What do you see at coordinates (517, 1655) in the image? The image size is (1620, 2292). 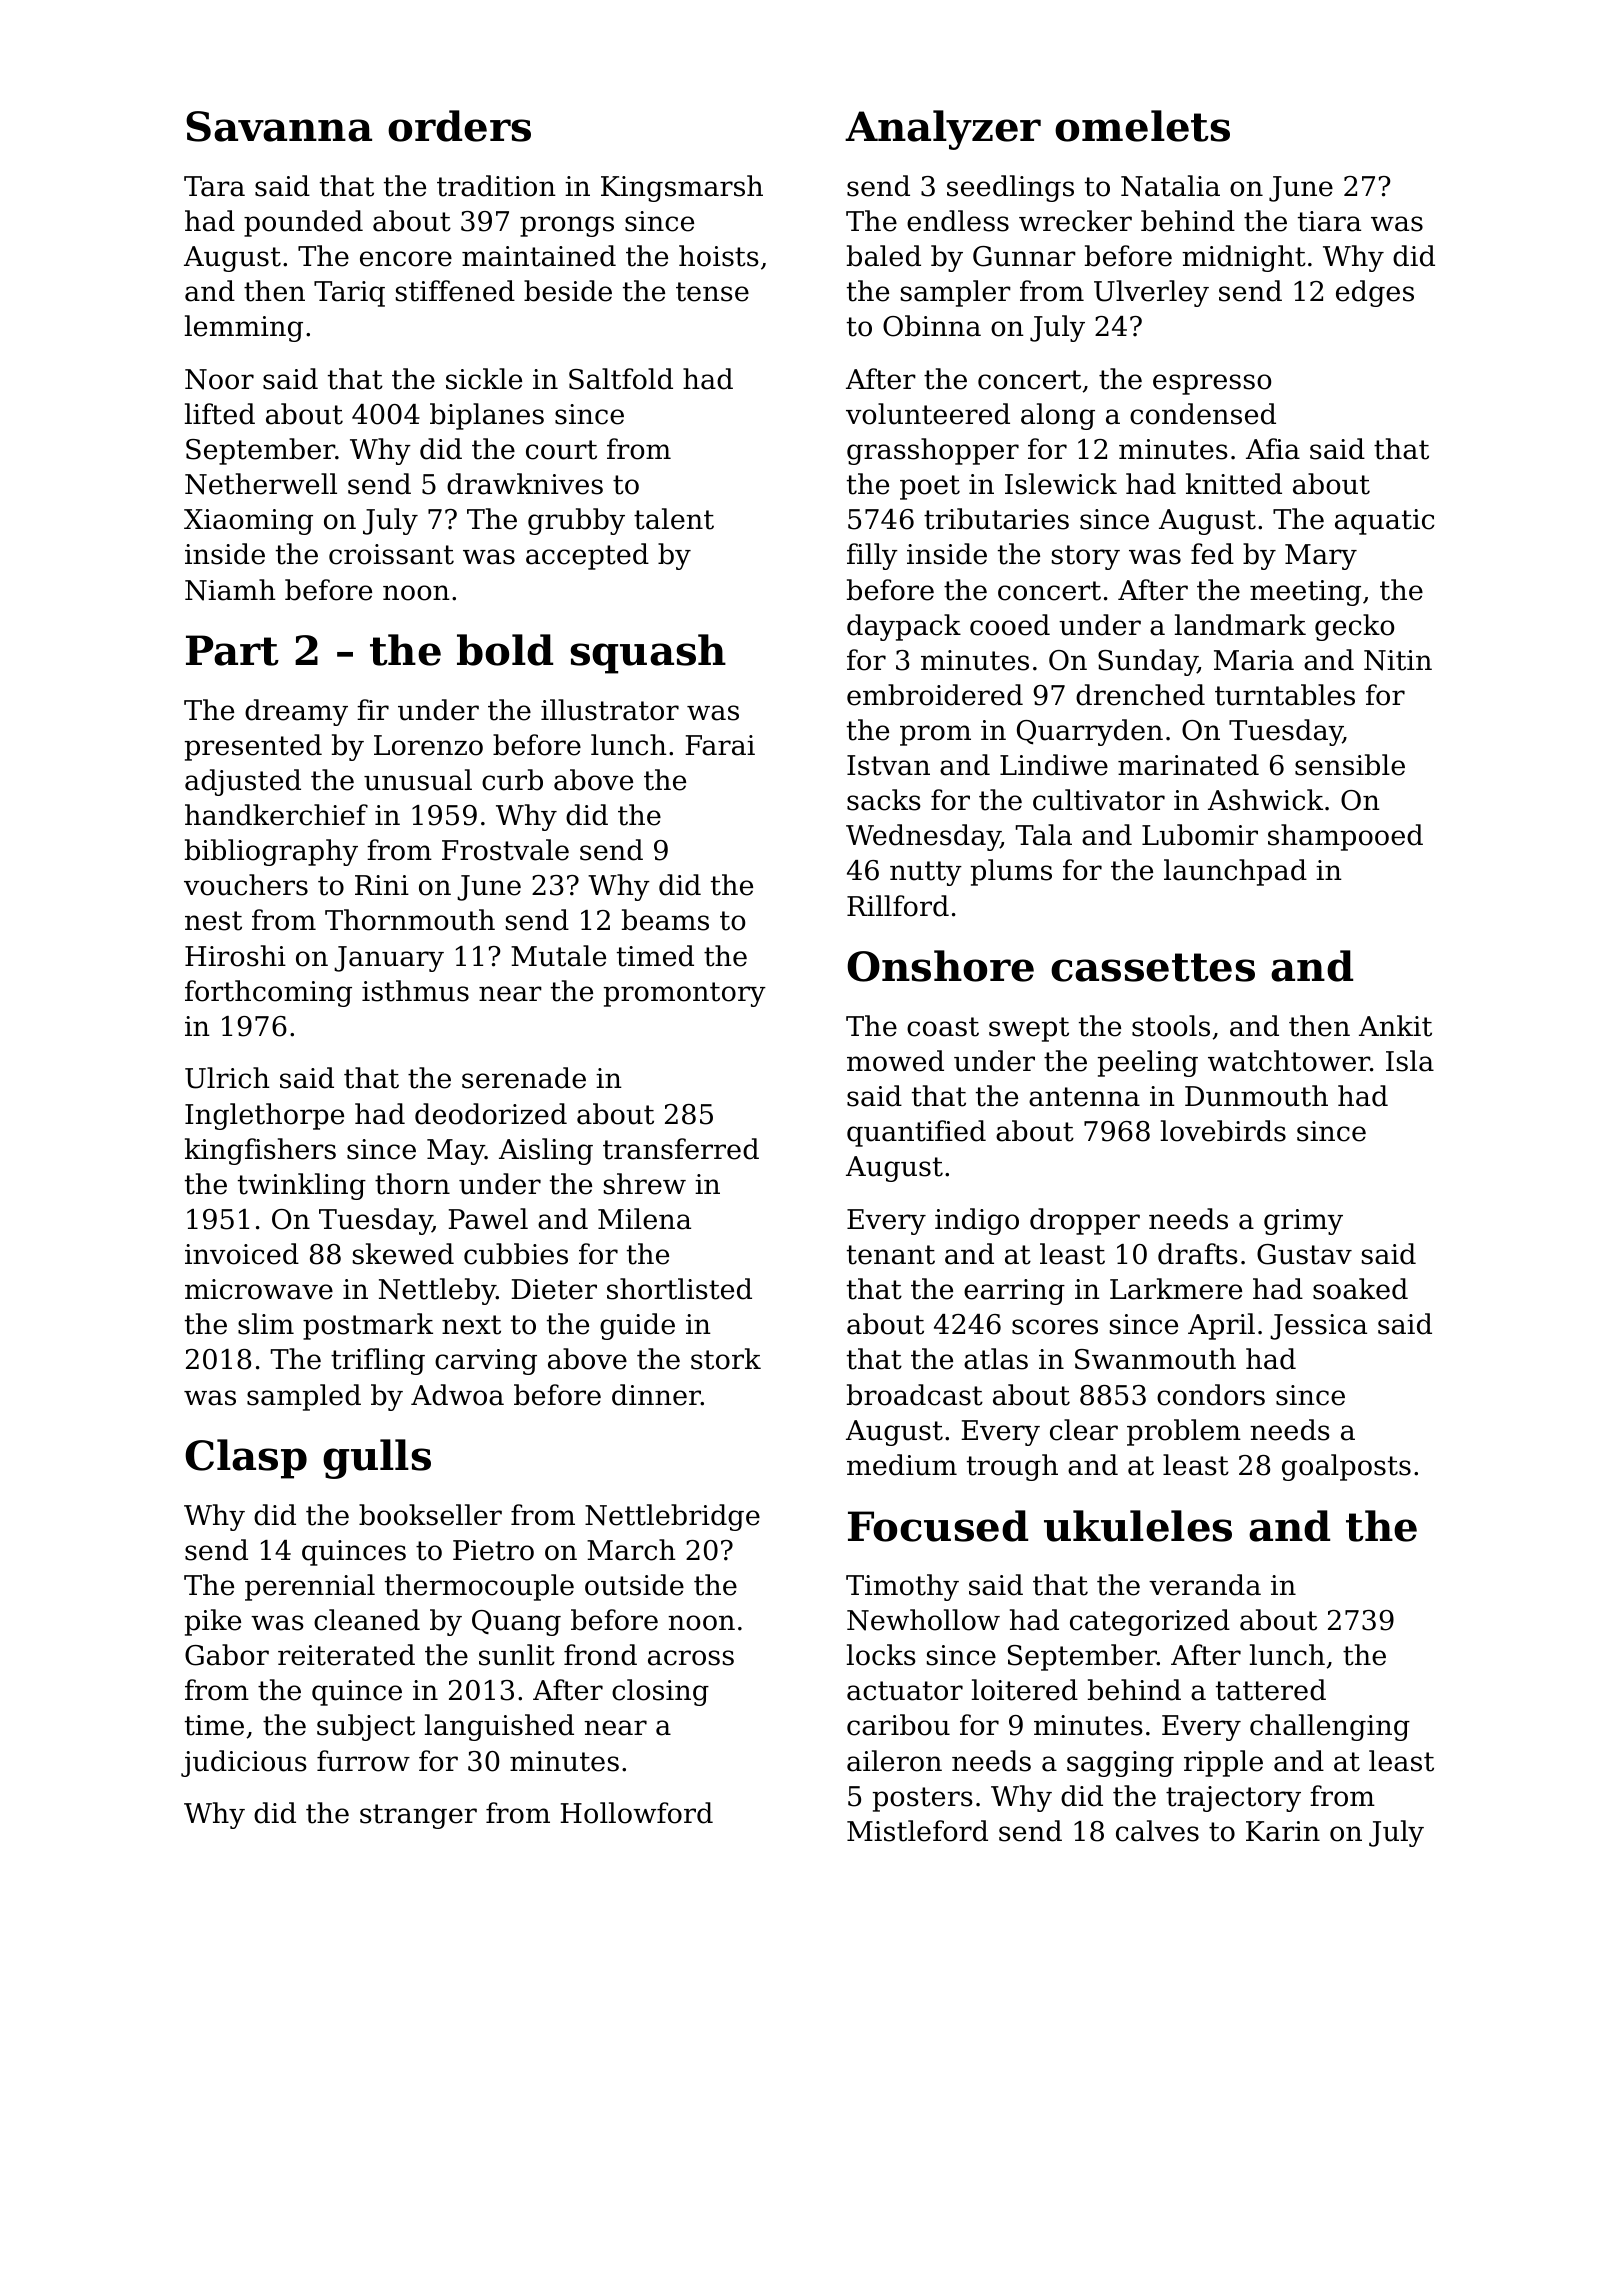 I see `sunlit` at bounding box center [517, 1655].
